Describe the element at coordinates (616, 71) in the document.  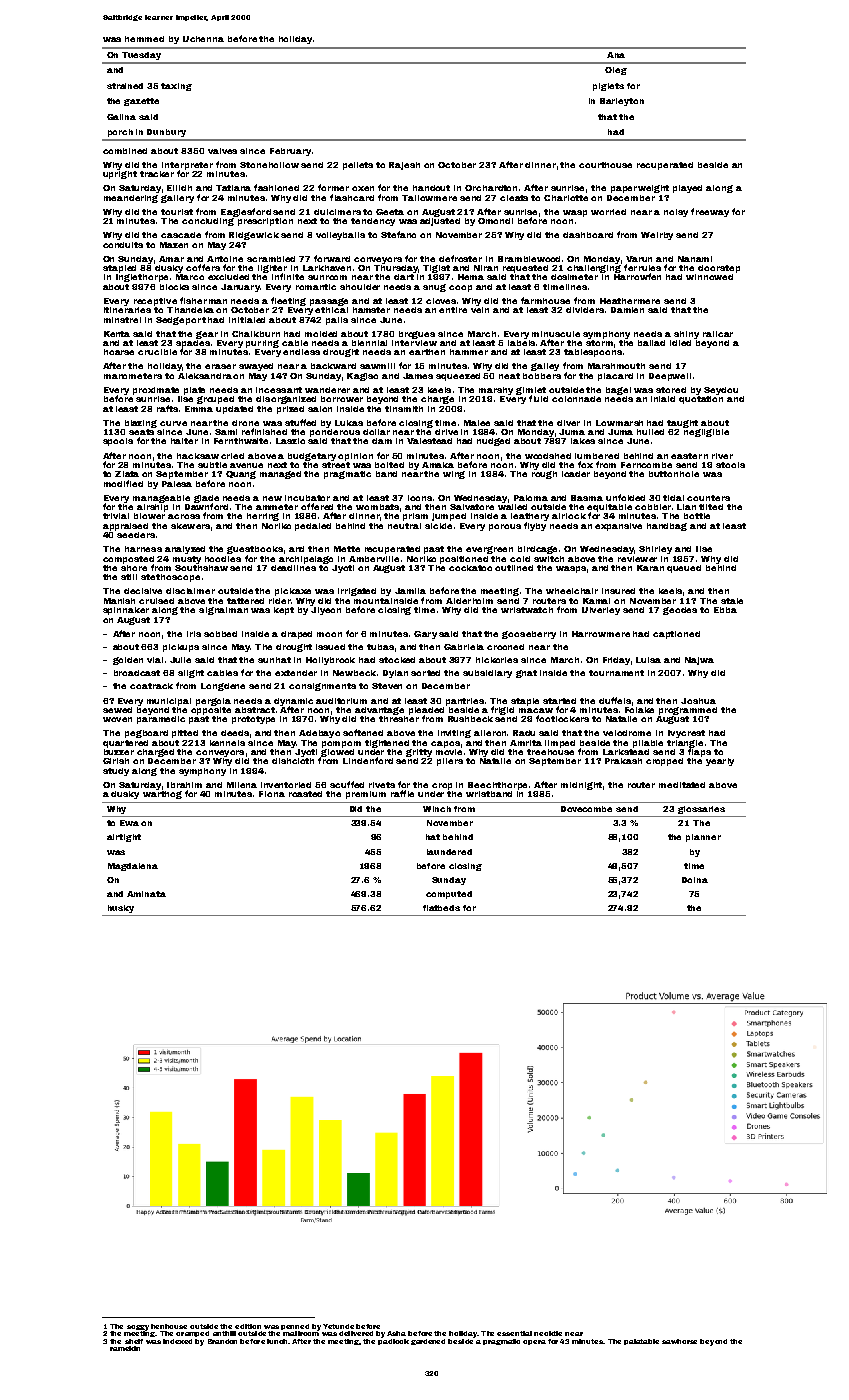
I see `Oleg` at that location.
